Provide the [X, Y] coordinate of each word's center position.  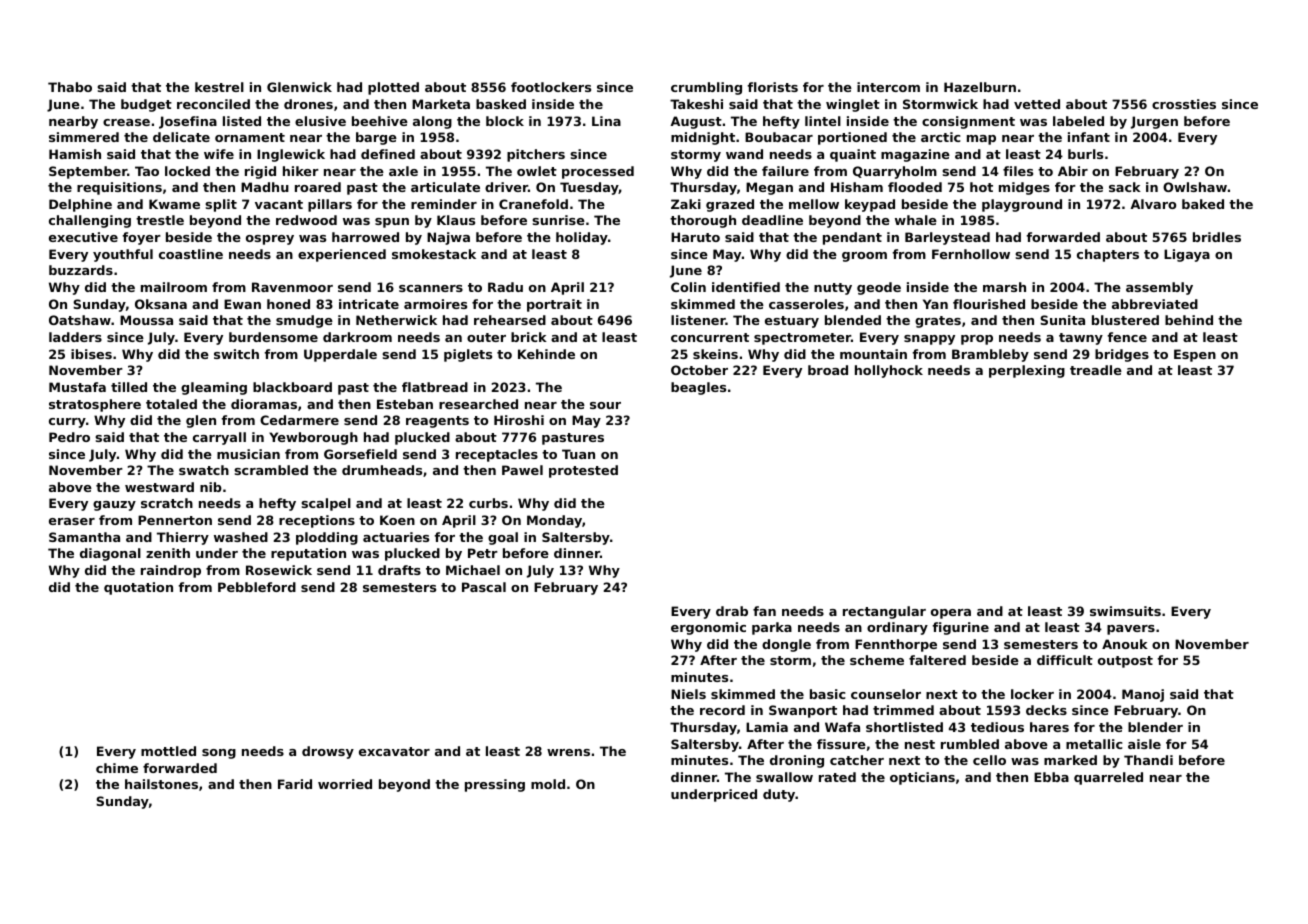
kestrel [219, 87]
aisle [1144, 744]
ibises [91, 354]
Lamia [767, 727]
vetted [1037, 104]
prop [977, 340]
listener [698, 320]
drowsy [328, 752]
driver [506, 187]
